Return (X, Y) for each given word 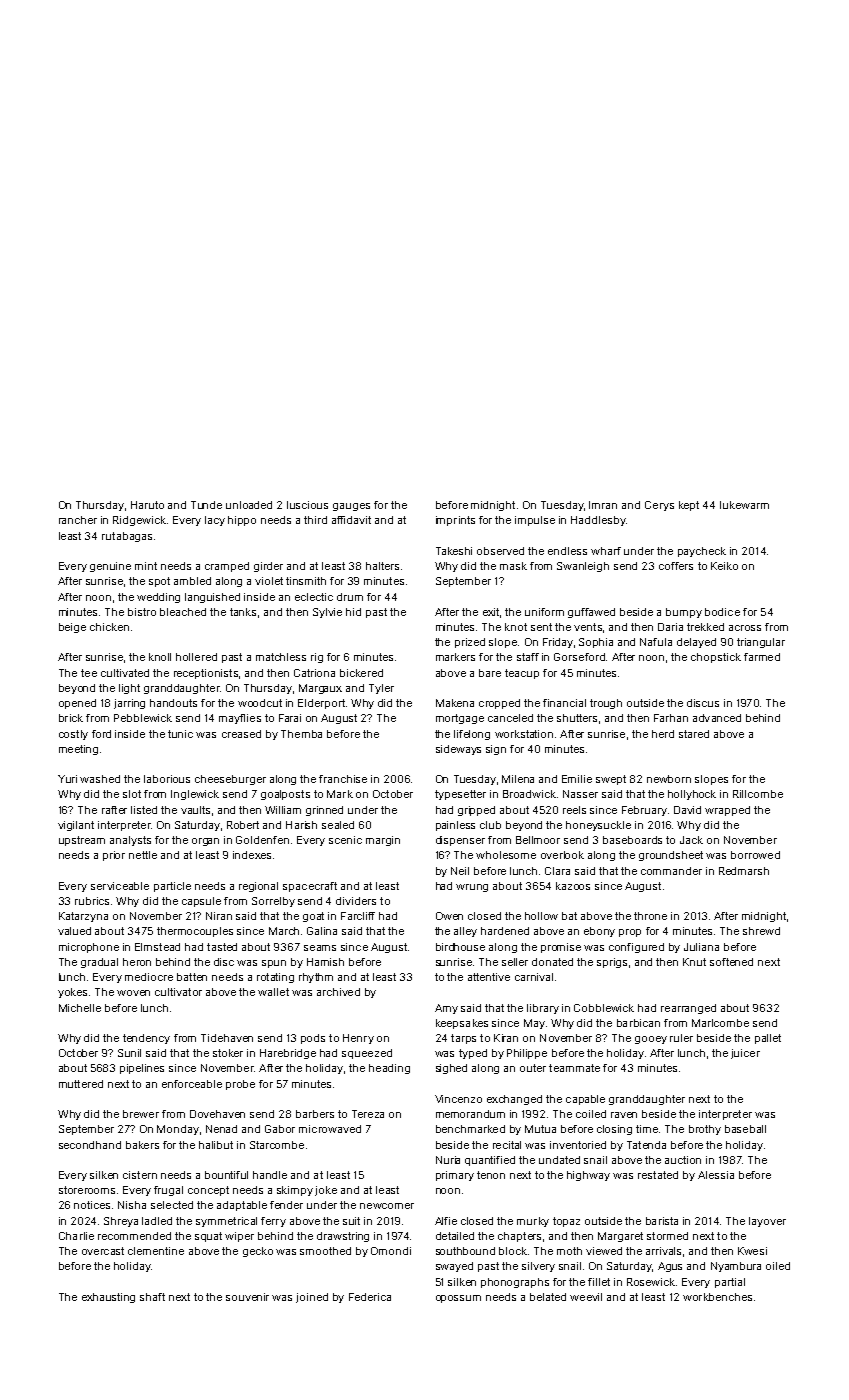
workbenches (717, 1297)
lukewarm (744, 505)
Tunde (206, 505)
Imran (603, 505)
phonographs (515, 1283)
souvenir (247, 1297)
